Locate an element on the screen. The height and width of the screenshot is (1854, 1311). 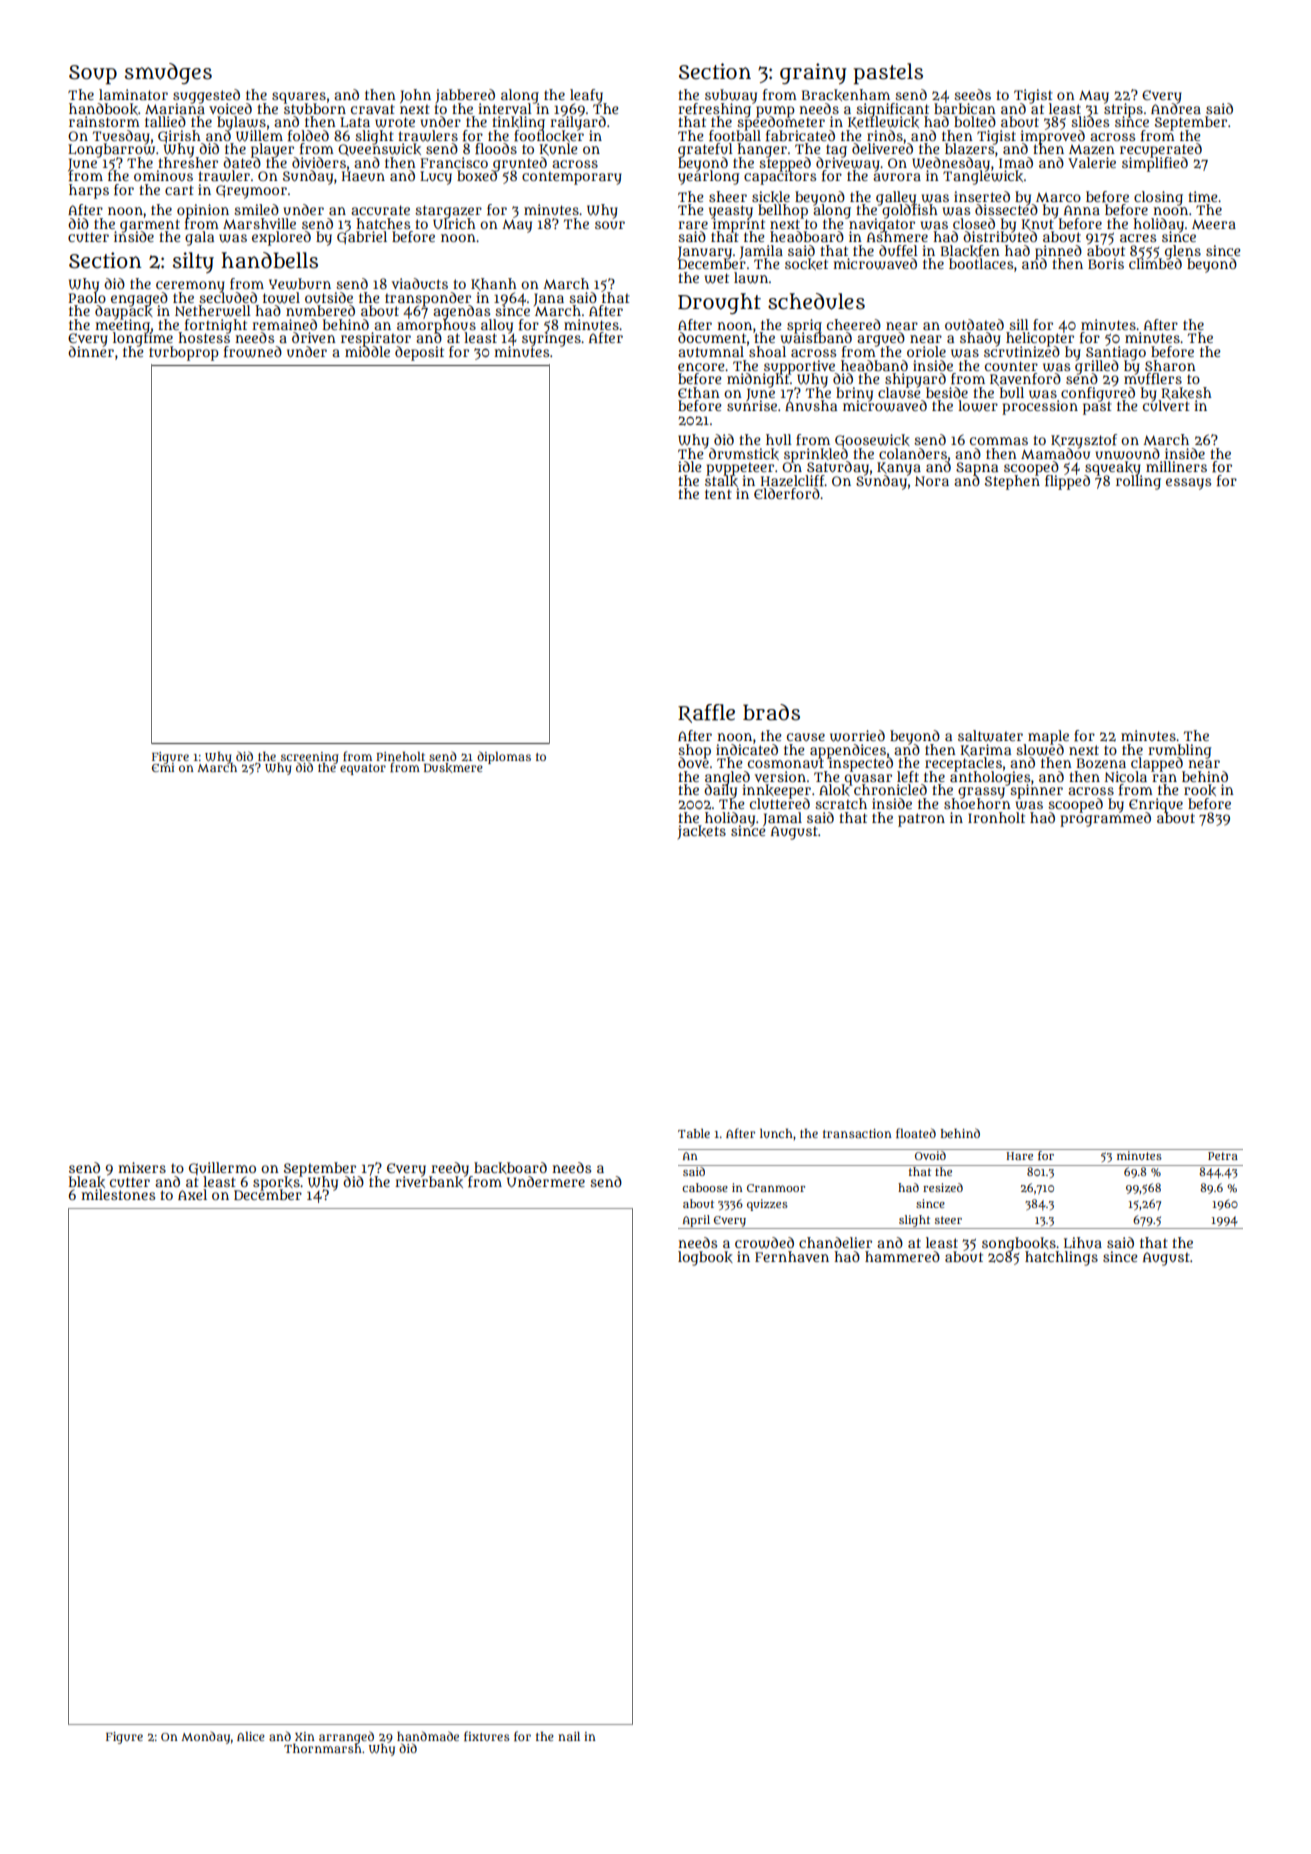
smudges is located at coordinates (168, 73).
